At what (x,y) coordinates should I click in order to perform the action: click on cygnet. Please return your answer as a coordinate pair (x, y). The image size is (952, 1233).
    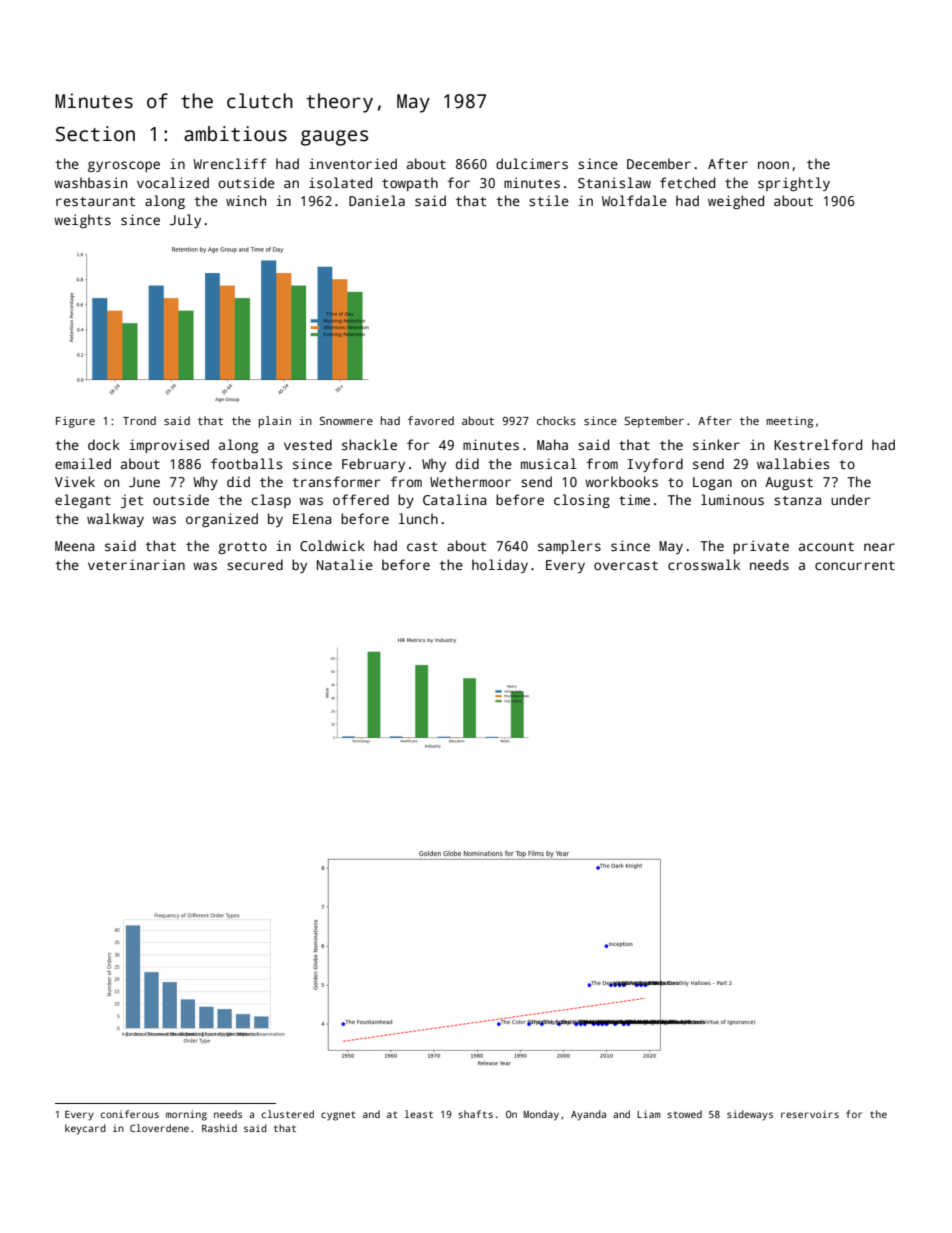
    Looking at the image, I should click on (338, 1116).
